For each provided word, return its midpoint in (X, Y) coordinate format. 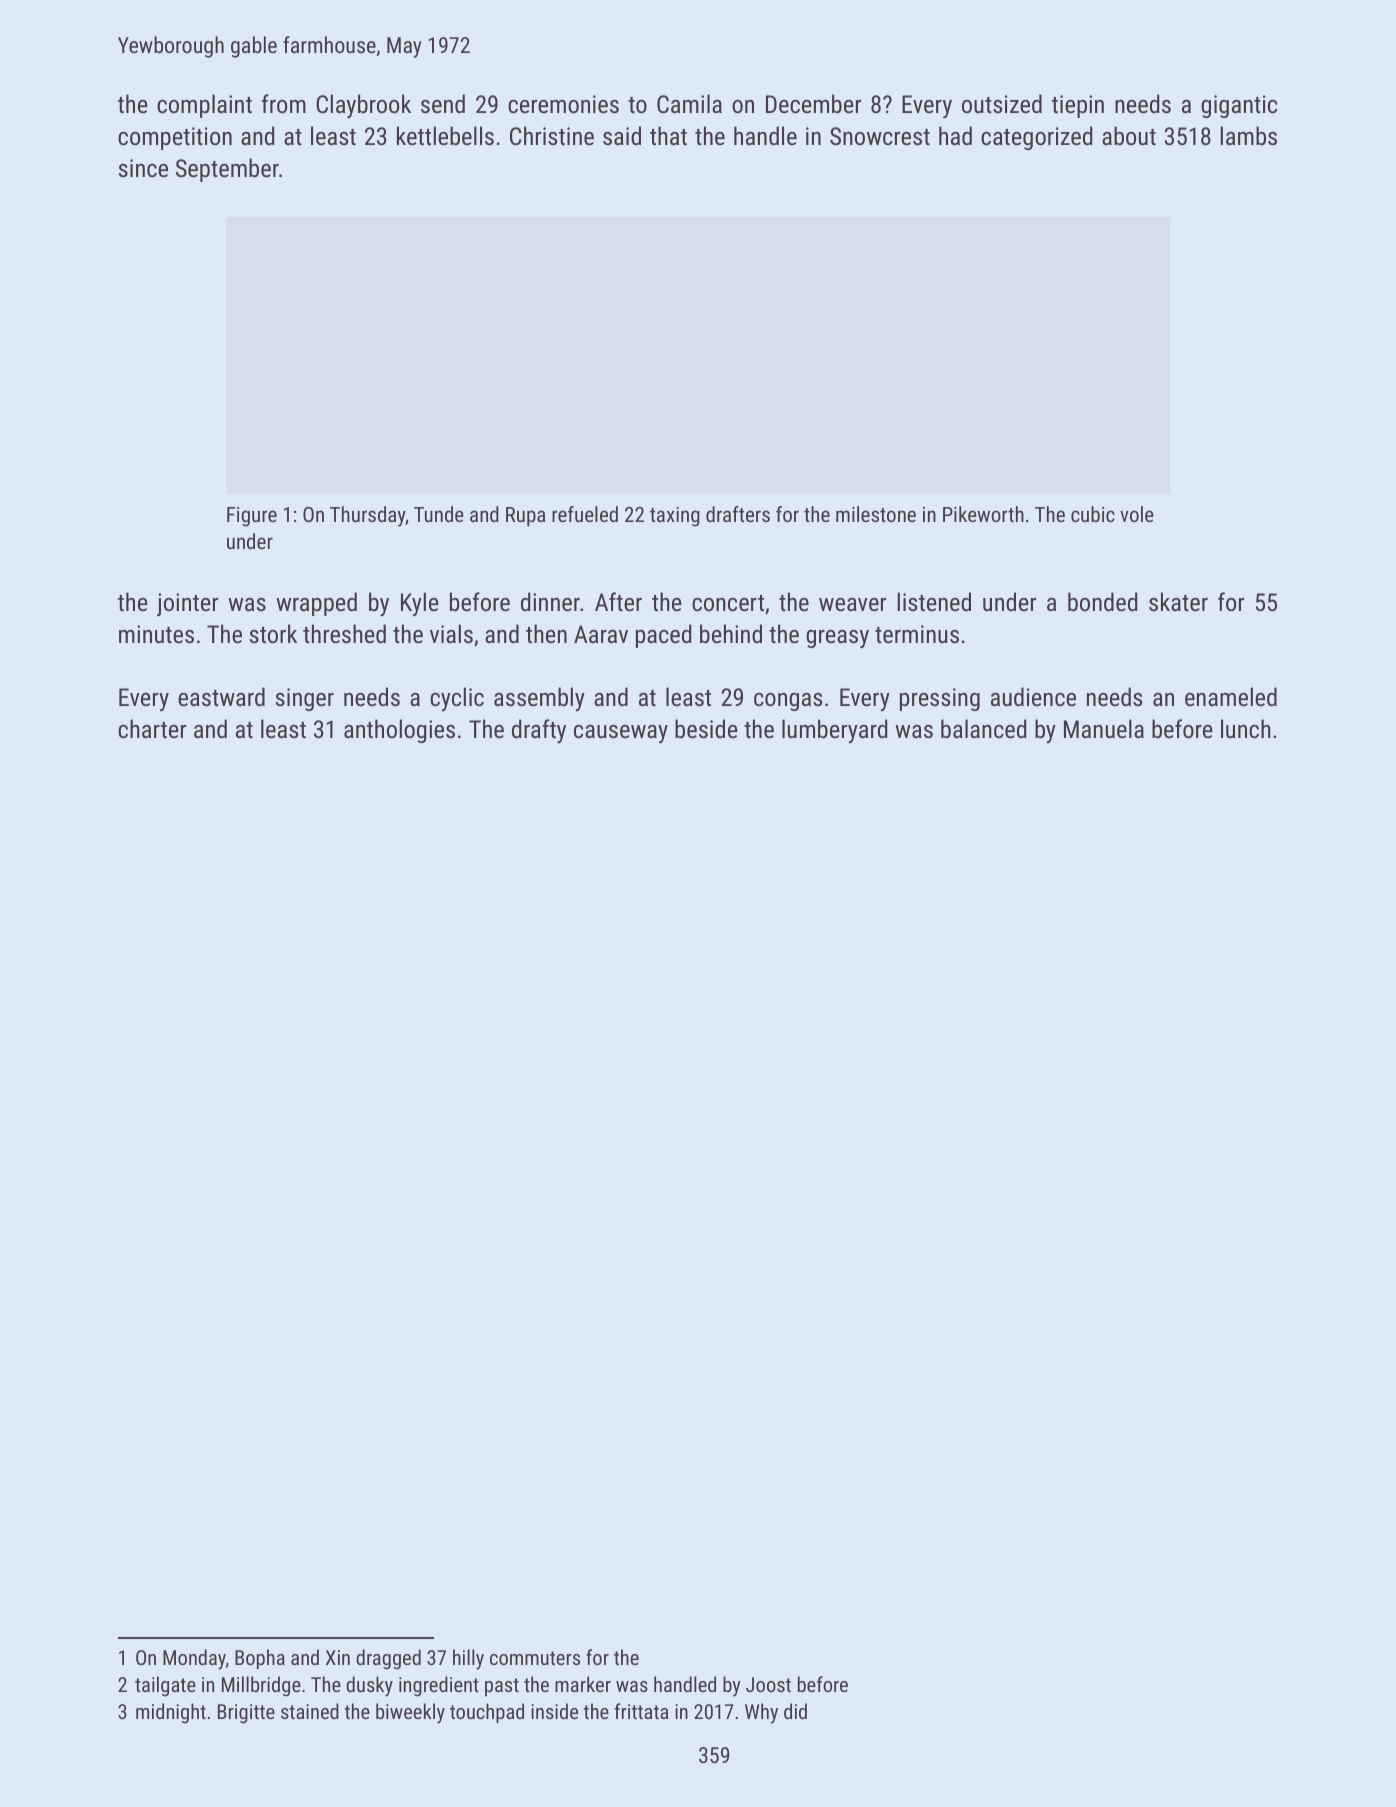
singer (305, 699)
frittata (641, 1711)
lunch (1246, 728)
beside (706, 728)
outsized (1002, 103)
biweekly (410, 1713)
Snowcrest (880, 136)
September (227, 170)
